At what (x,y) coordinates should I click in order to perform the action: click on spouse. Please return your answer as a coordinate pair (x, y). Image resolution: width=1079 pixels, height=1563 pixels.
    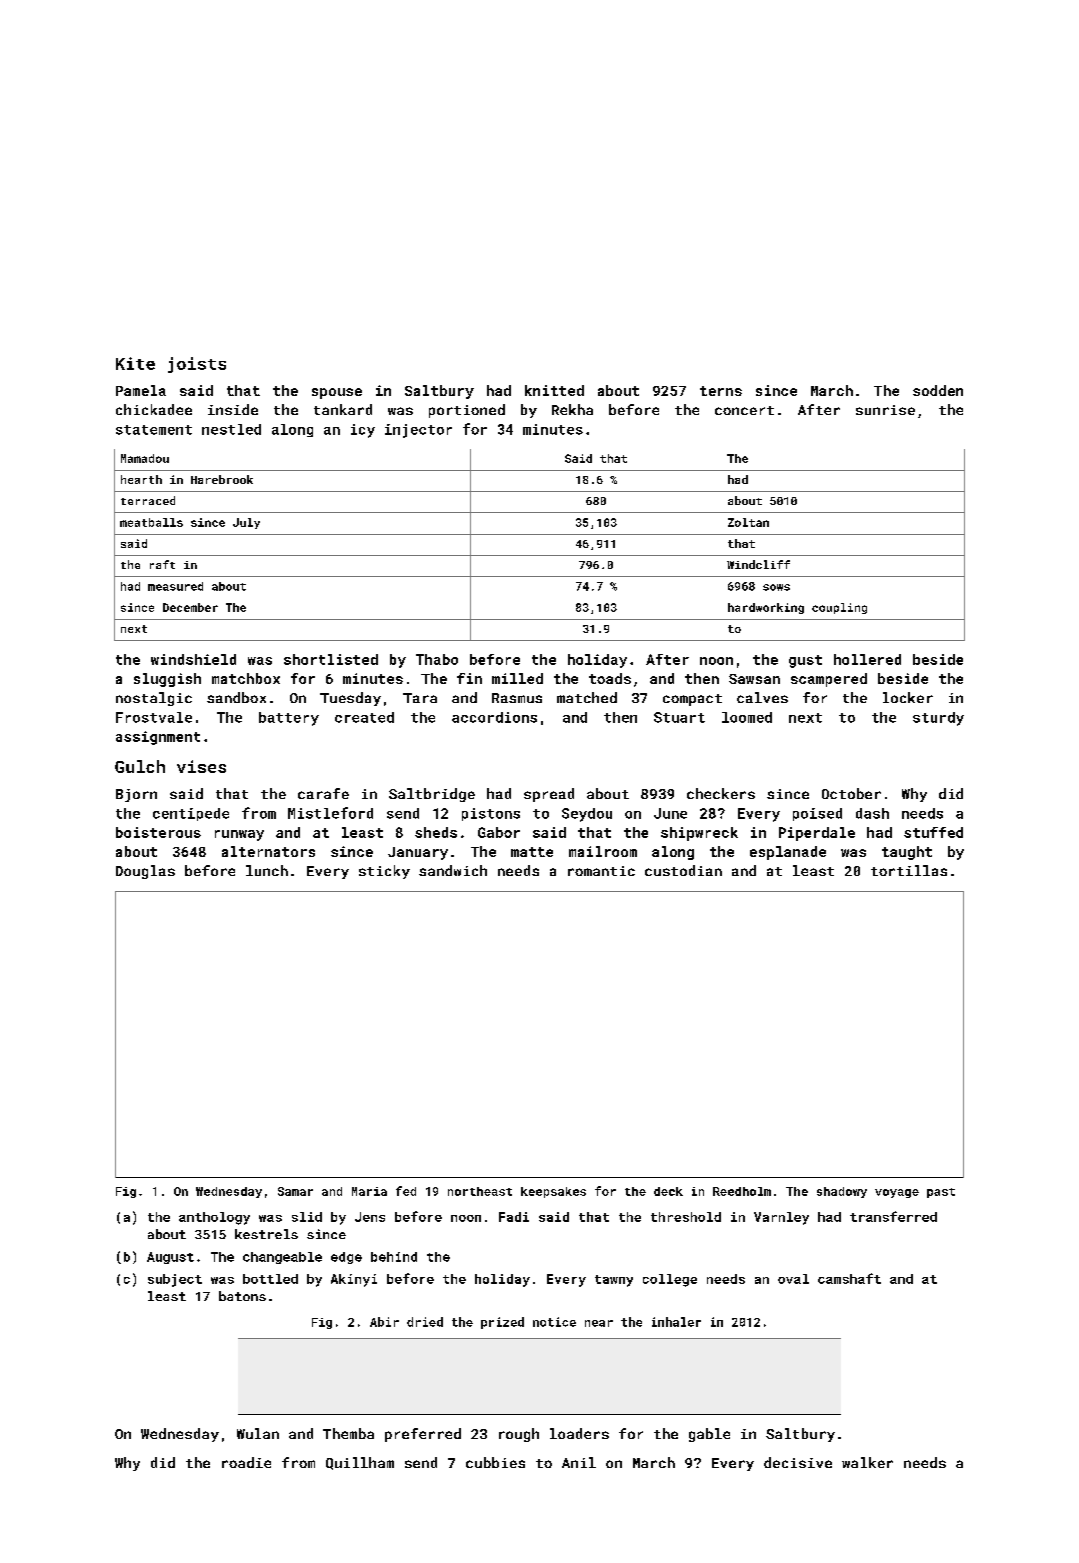
    Looking at the image, I should click on (337, 393).
